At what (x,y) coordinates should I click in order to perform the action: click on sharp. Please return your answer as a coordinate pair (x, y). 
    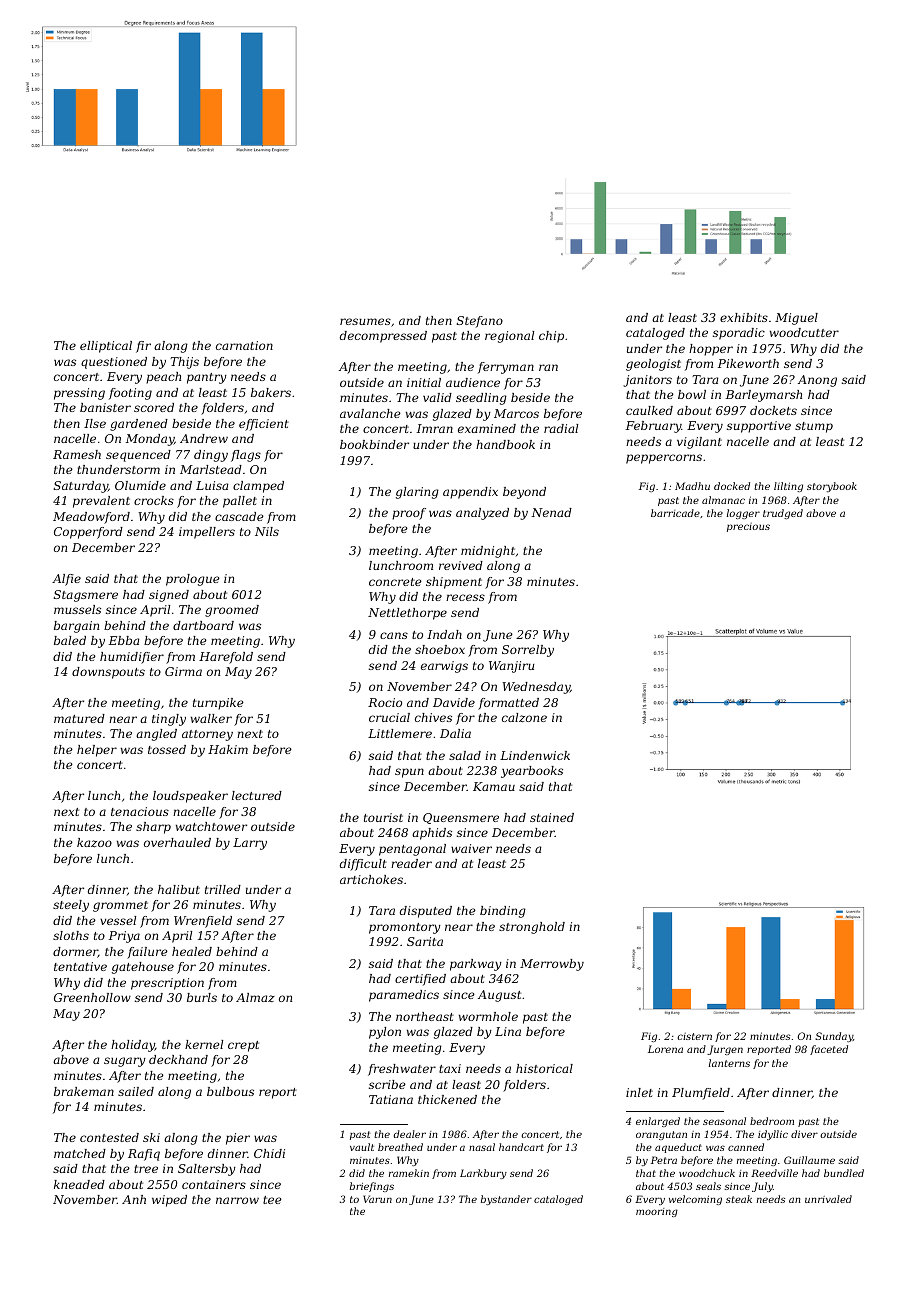
    Looking at the image, I should click on (153, 828).
